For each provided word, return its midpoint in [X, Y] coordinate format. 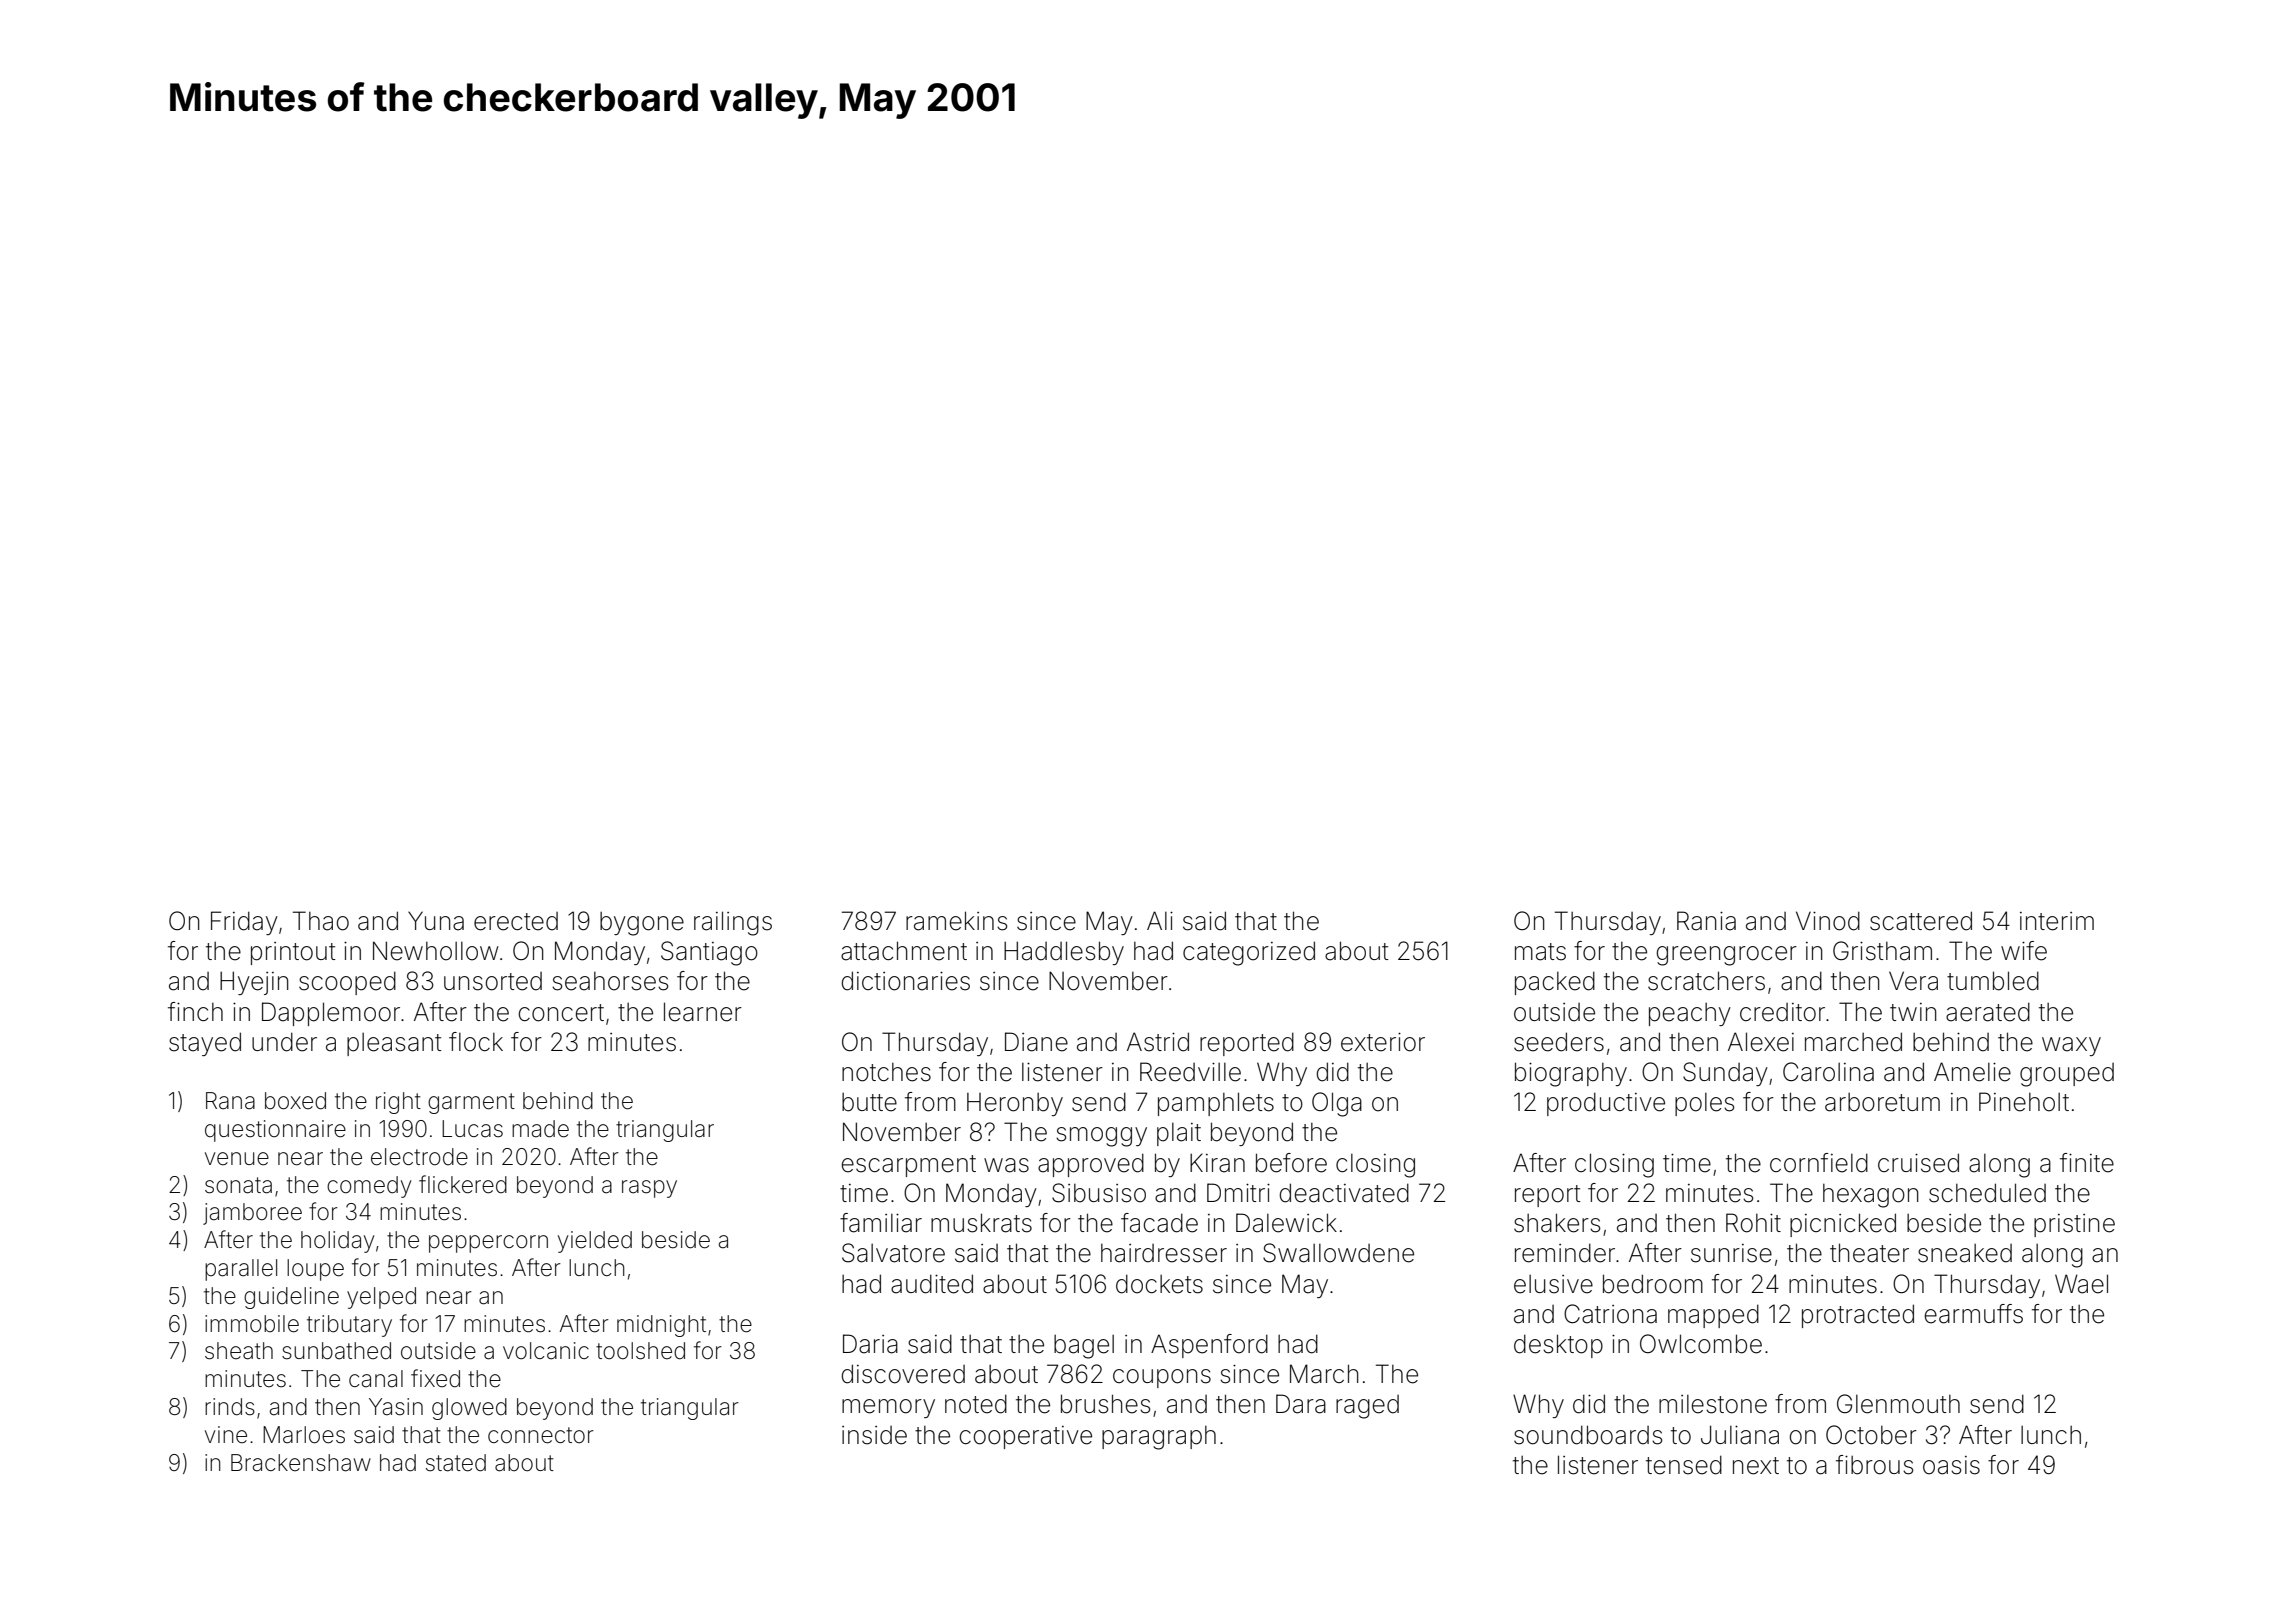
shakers [1557, 1223]
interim [2057, 921]
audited [932, 1284]
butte [869, 1102]
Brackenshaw [301, 1463]
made [540, 1129]
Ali [1160, 920]
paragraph [1159, 1438]
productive [1606, 1104]
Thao [321, 921]
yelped [381, 1298]
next [1756, 1466]
